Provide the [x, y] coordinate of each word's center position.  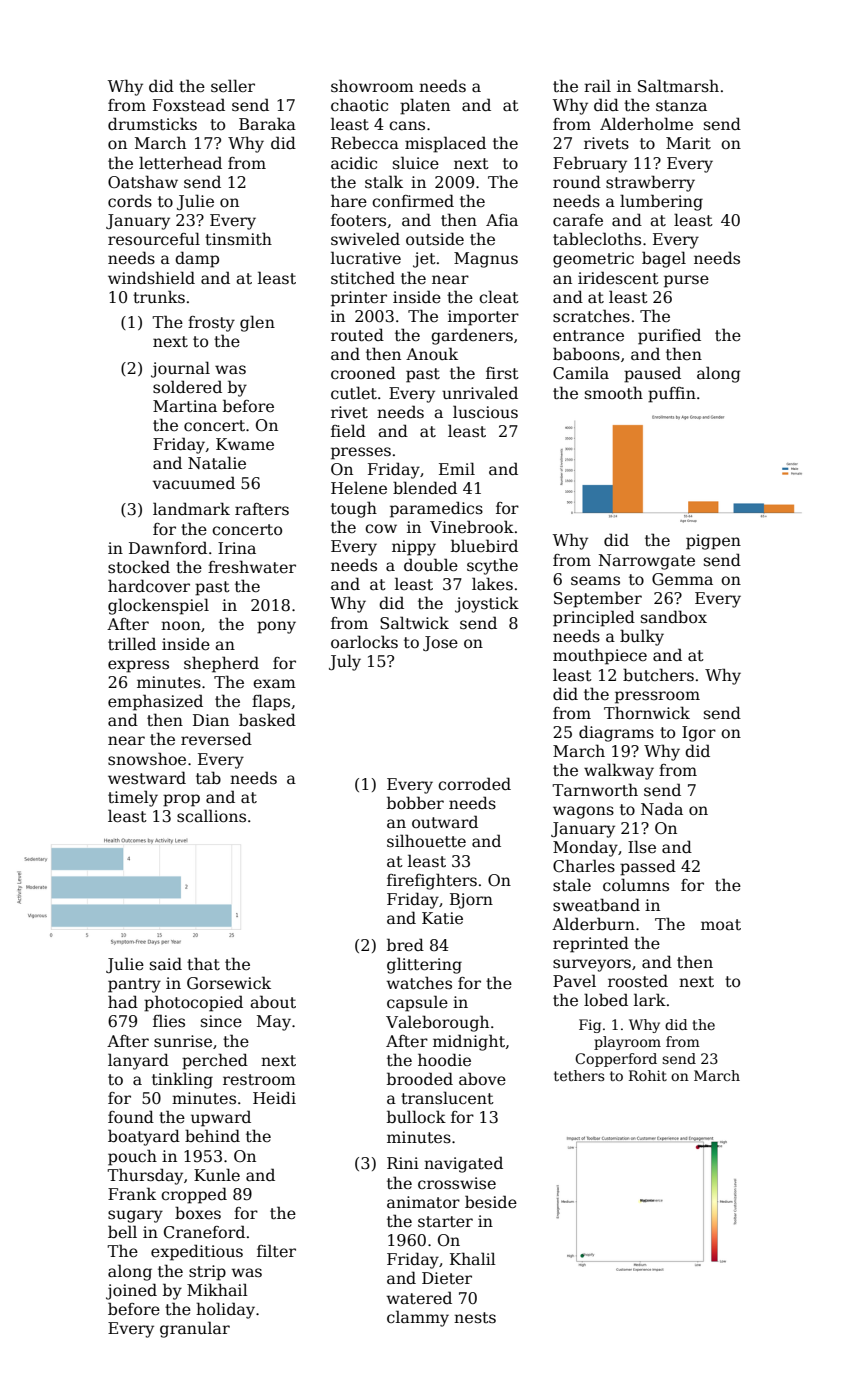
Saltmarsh [678, 86]
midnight [469, 1042]
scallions [211, 816]
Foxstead [189, 105]
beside [491, 1202]
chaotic [359, 105]
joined [131, 1291]
